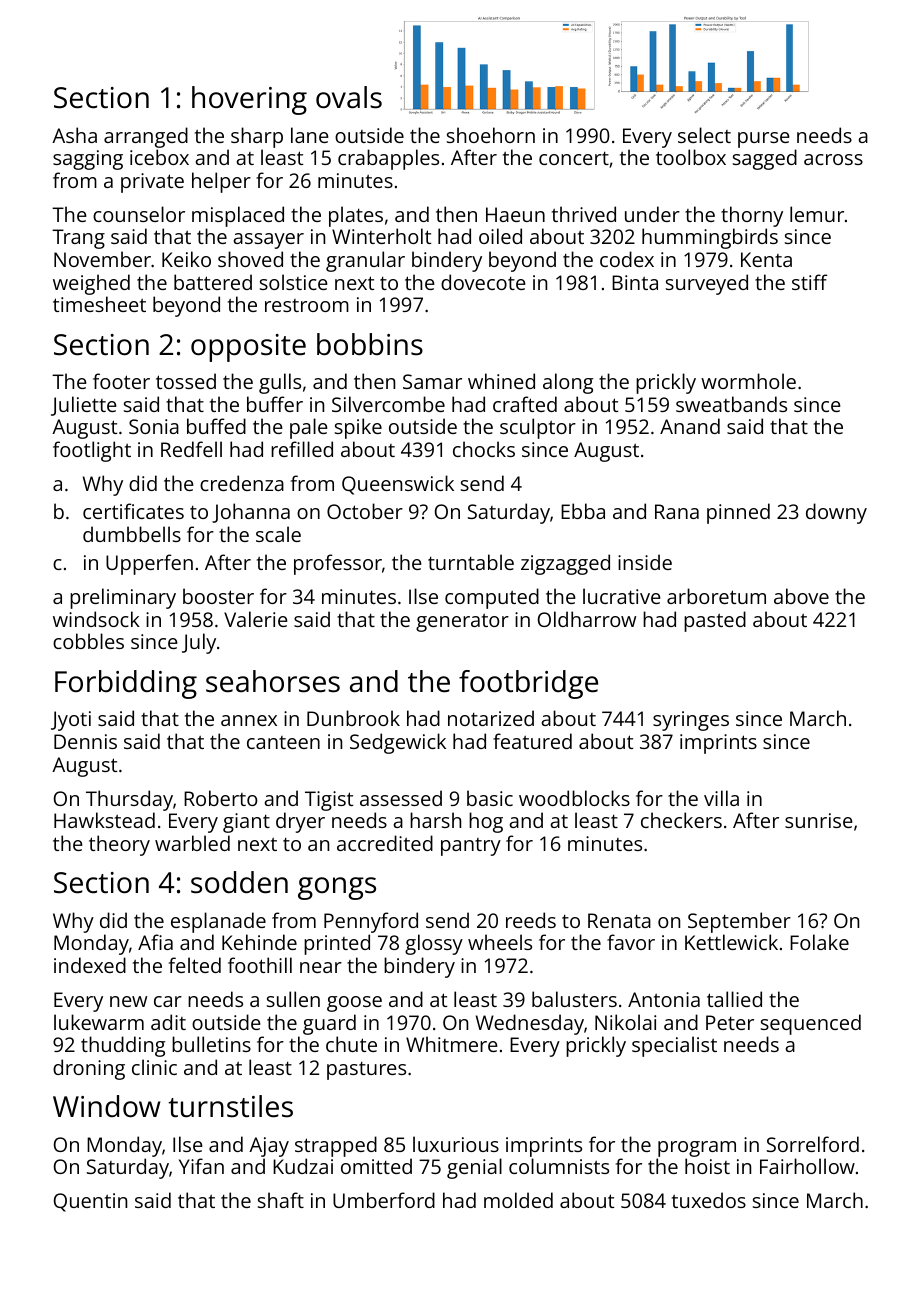 Image resolution: width=924 pixels, height=1308 pixels. I want to click on Kettlewick, so click(731, 942).
